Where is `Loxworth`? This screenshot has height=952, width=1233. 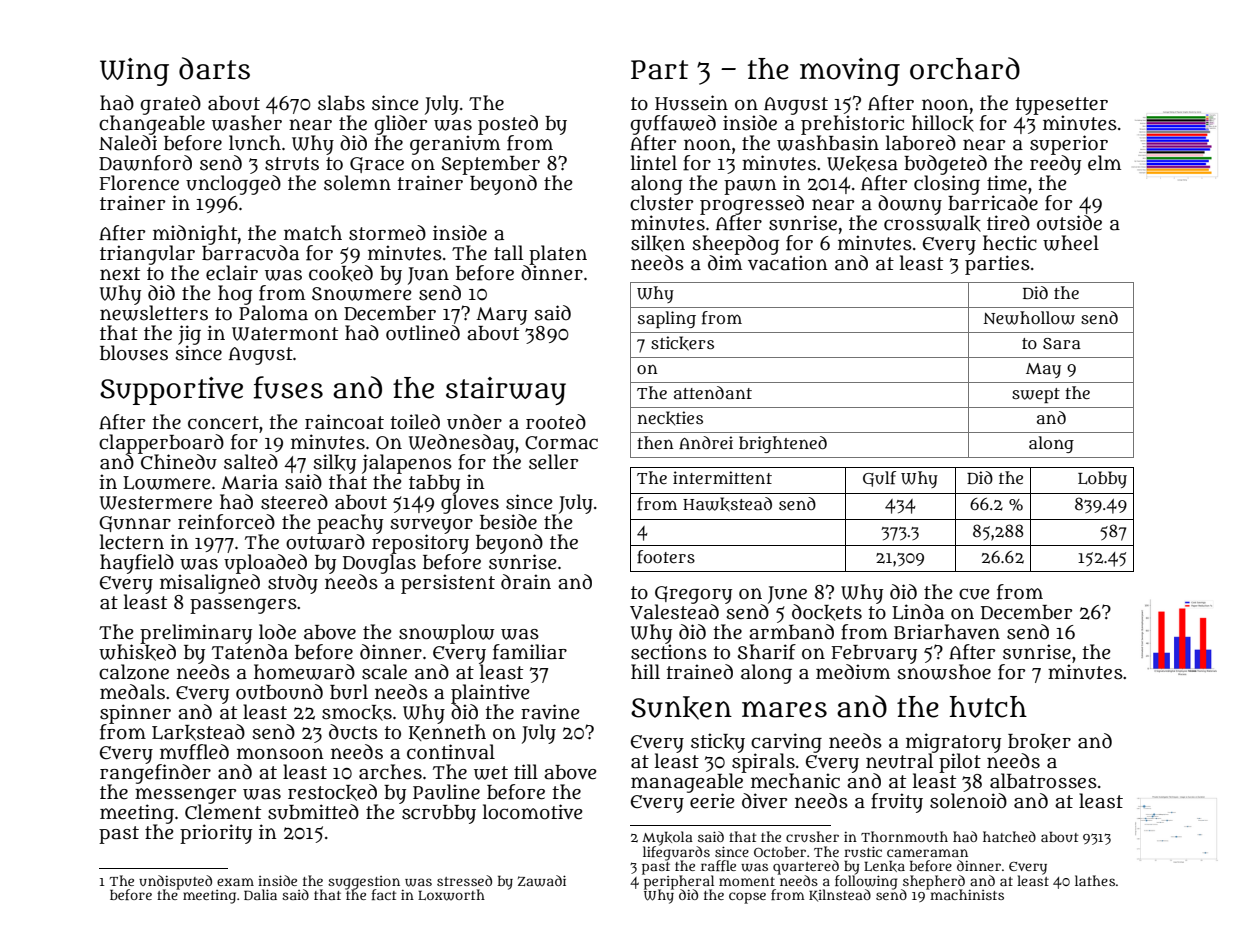 Loxworth is located at coordinates (451, 895).
